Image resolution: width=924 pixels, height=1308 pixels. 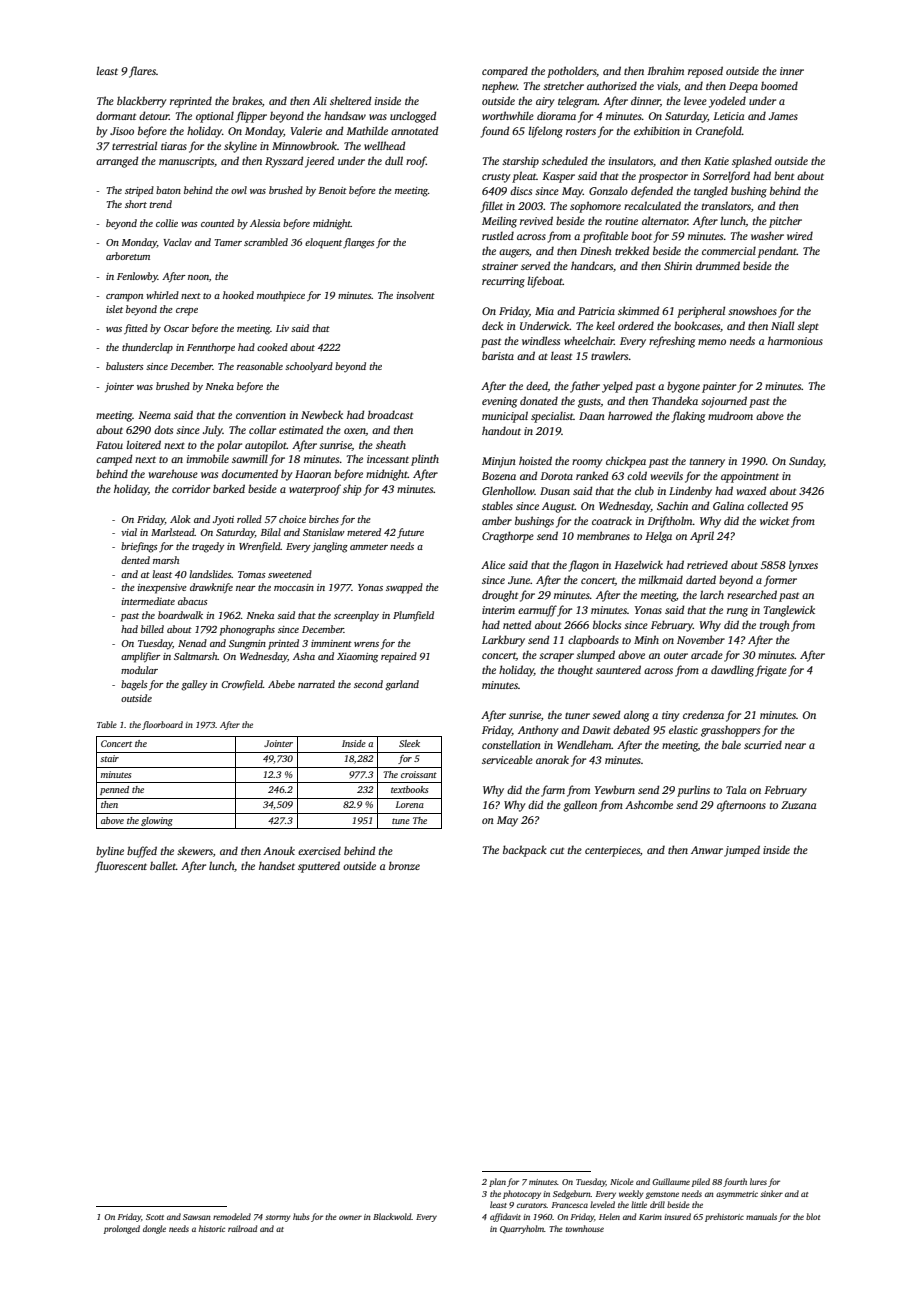 What do you see at coordinates (176, 328) in the image?
I see `Oscar` at bounding box center [176, 328].
